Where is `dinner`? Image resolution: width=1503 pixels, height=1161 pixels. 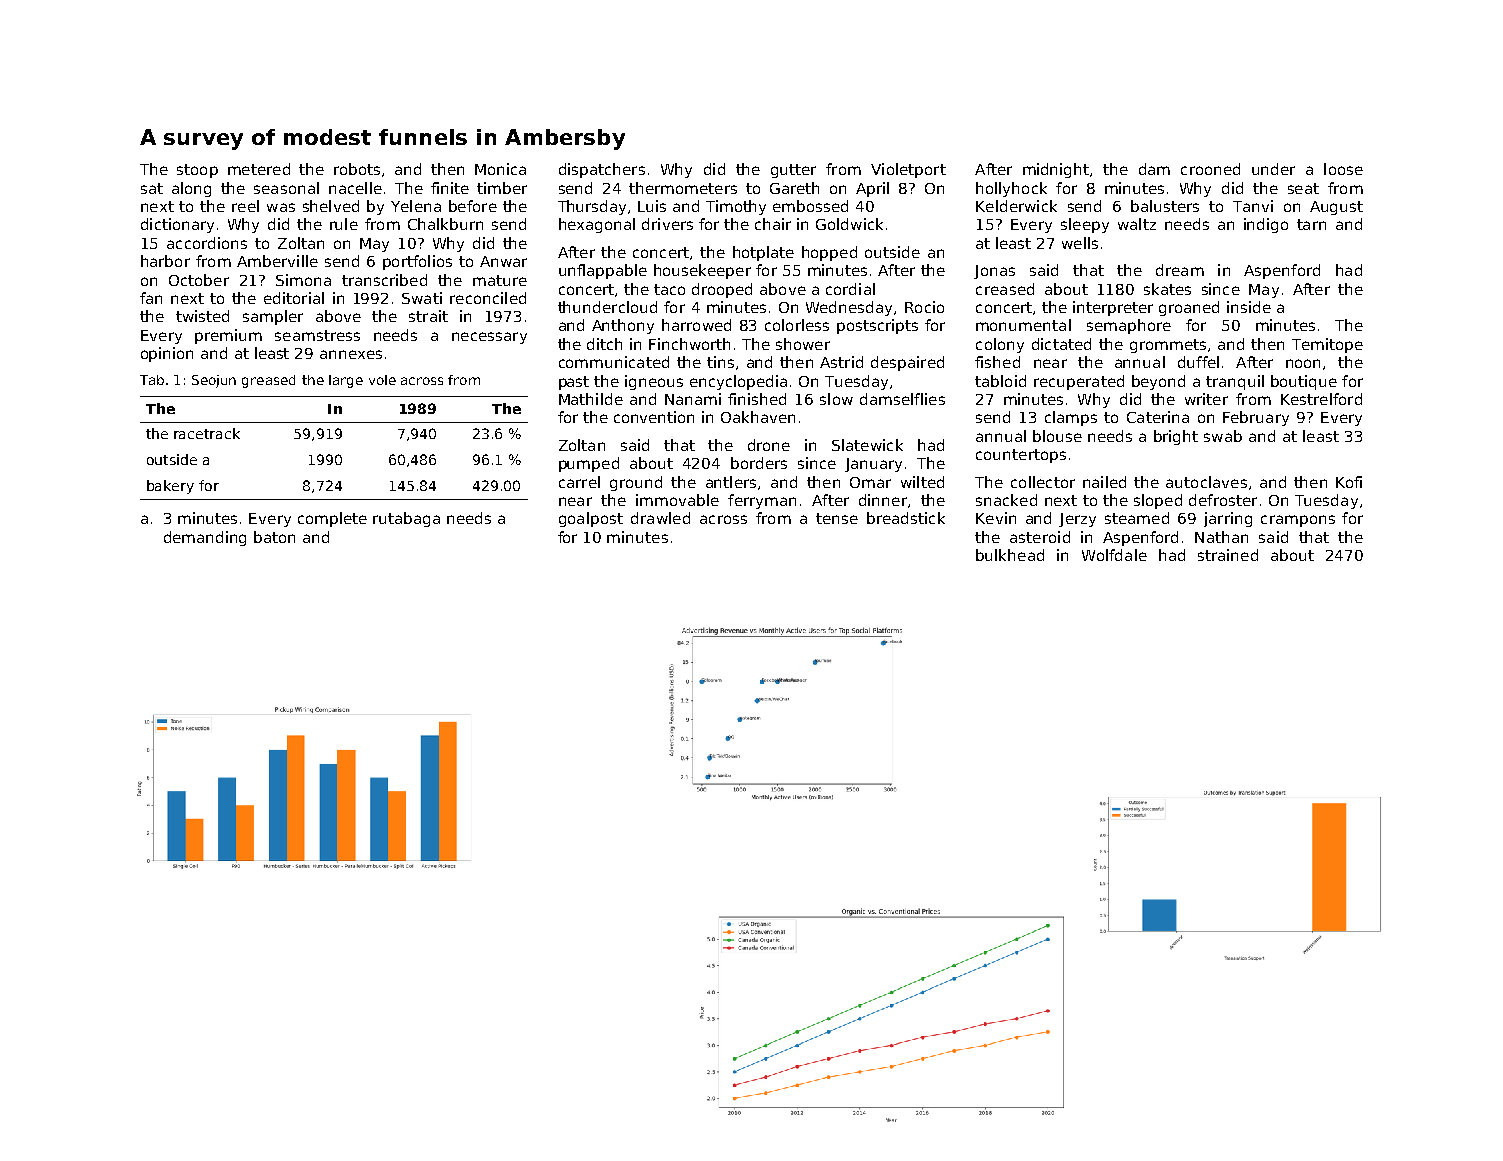 dinner is located at coordinates (883, 500).
